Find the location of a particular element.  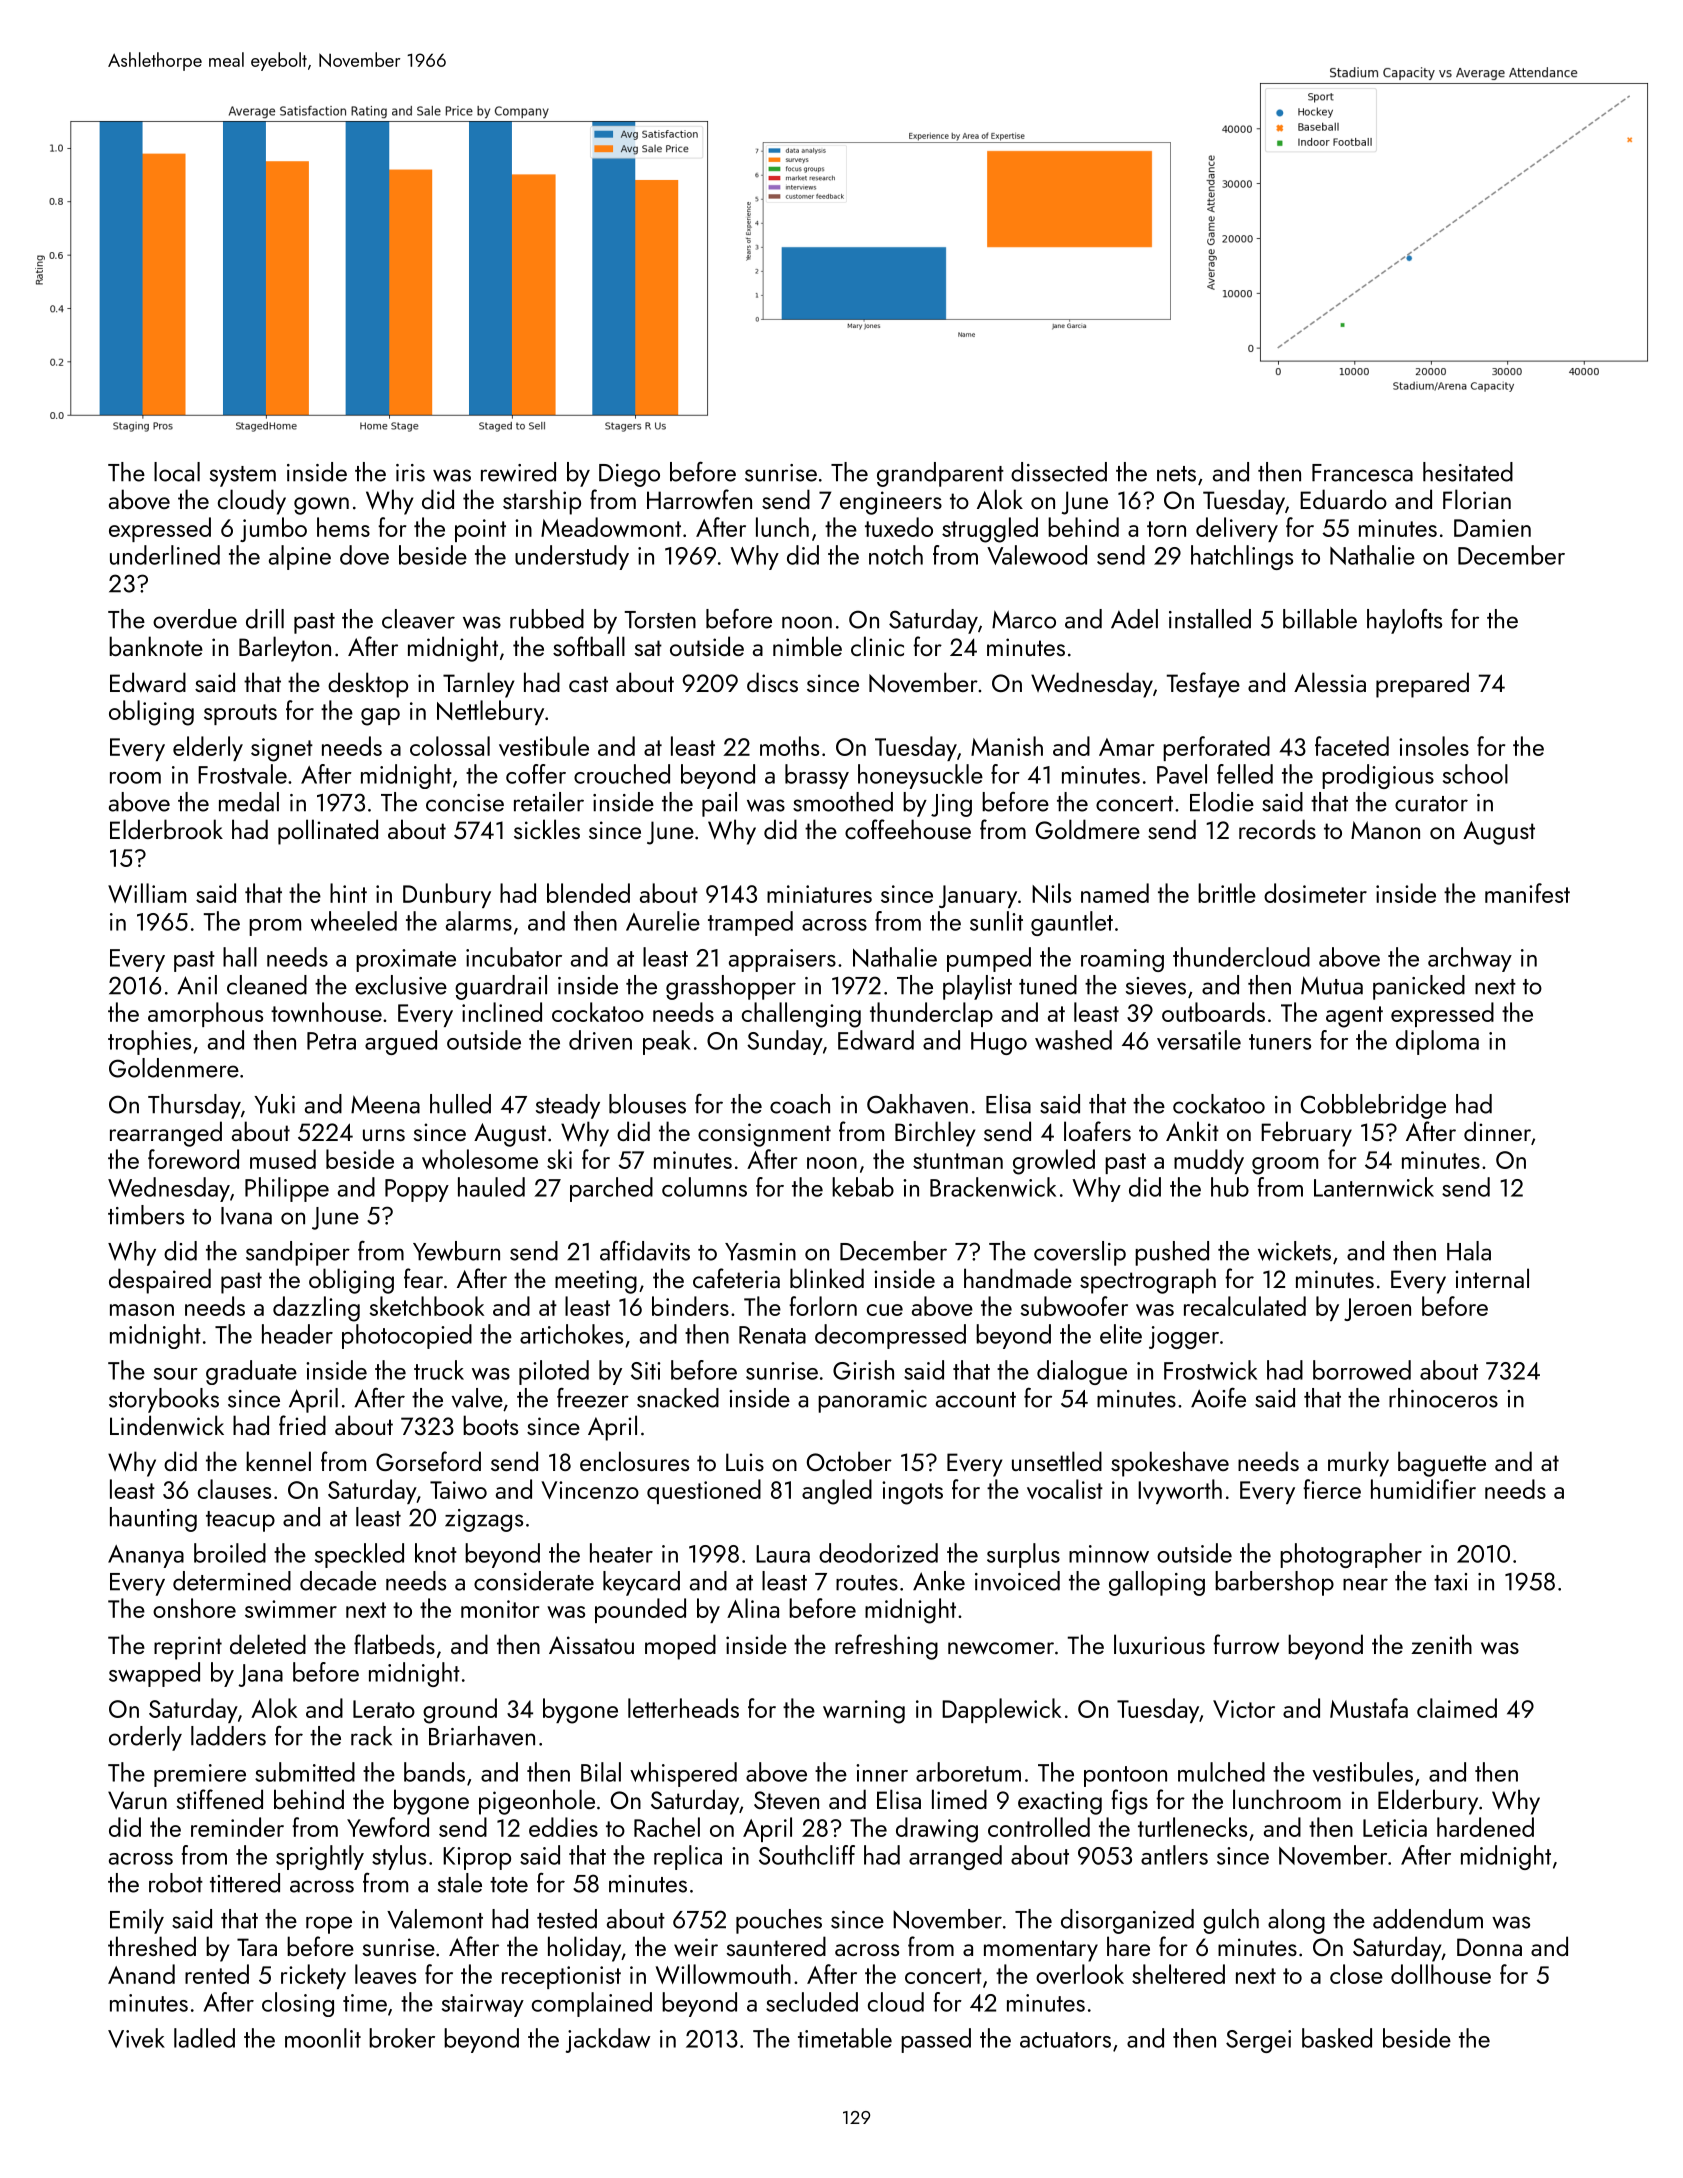

Barleyton is located at coordinates (285, 649).
